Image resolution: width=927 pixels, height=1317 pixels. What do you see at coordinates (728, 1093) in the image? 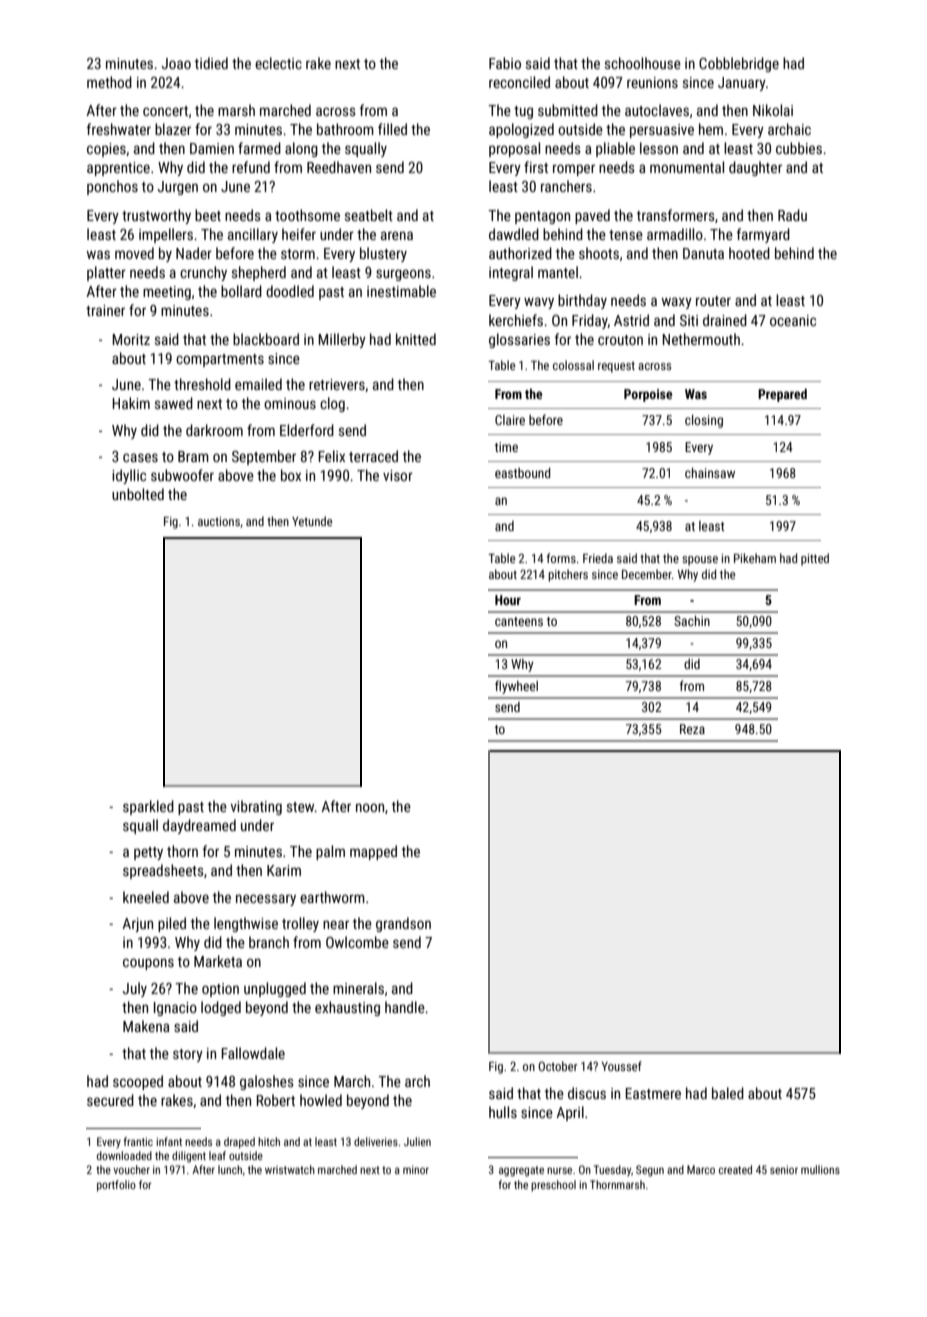
I see `baled` at bounding box center [728, 1093].
